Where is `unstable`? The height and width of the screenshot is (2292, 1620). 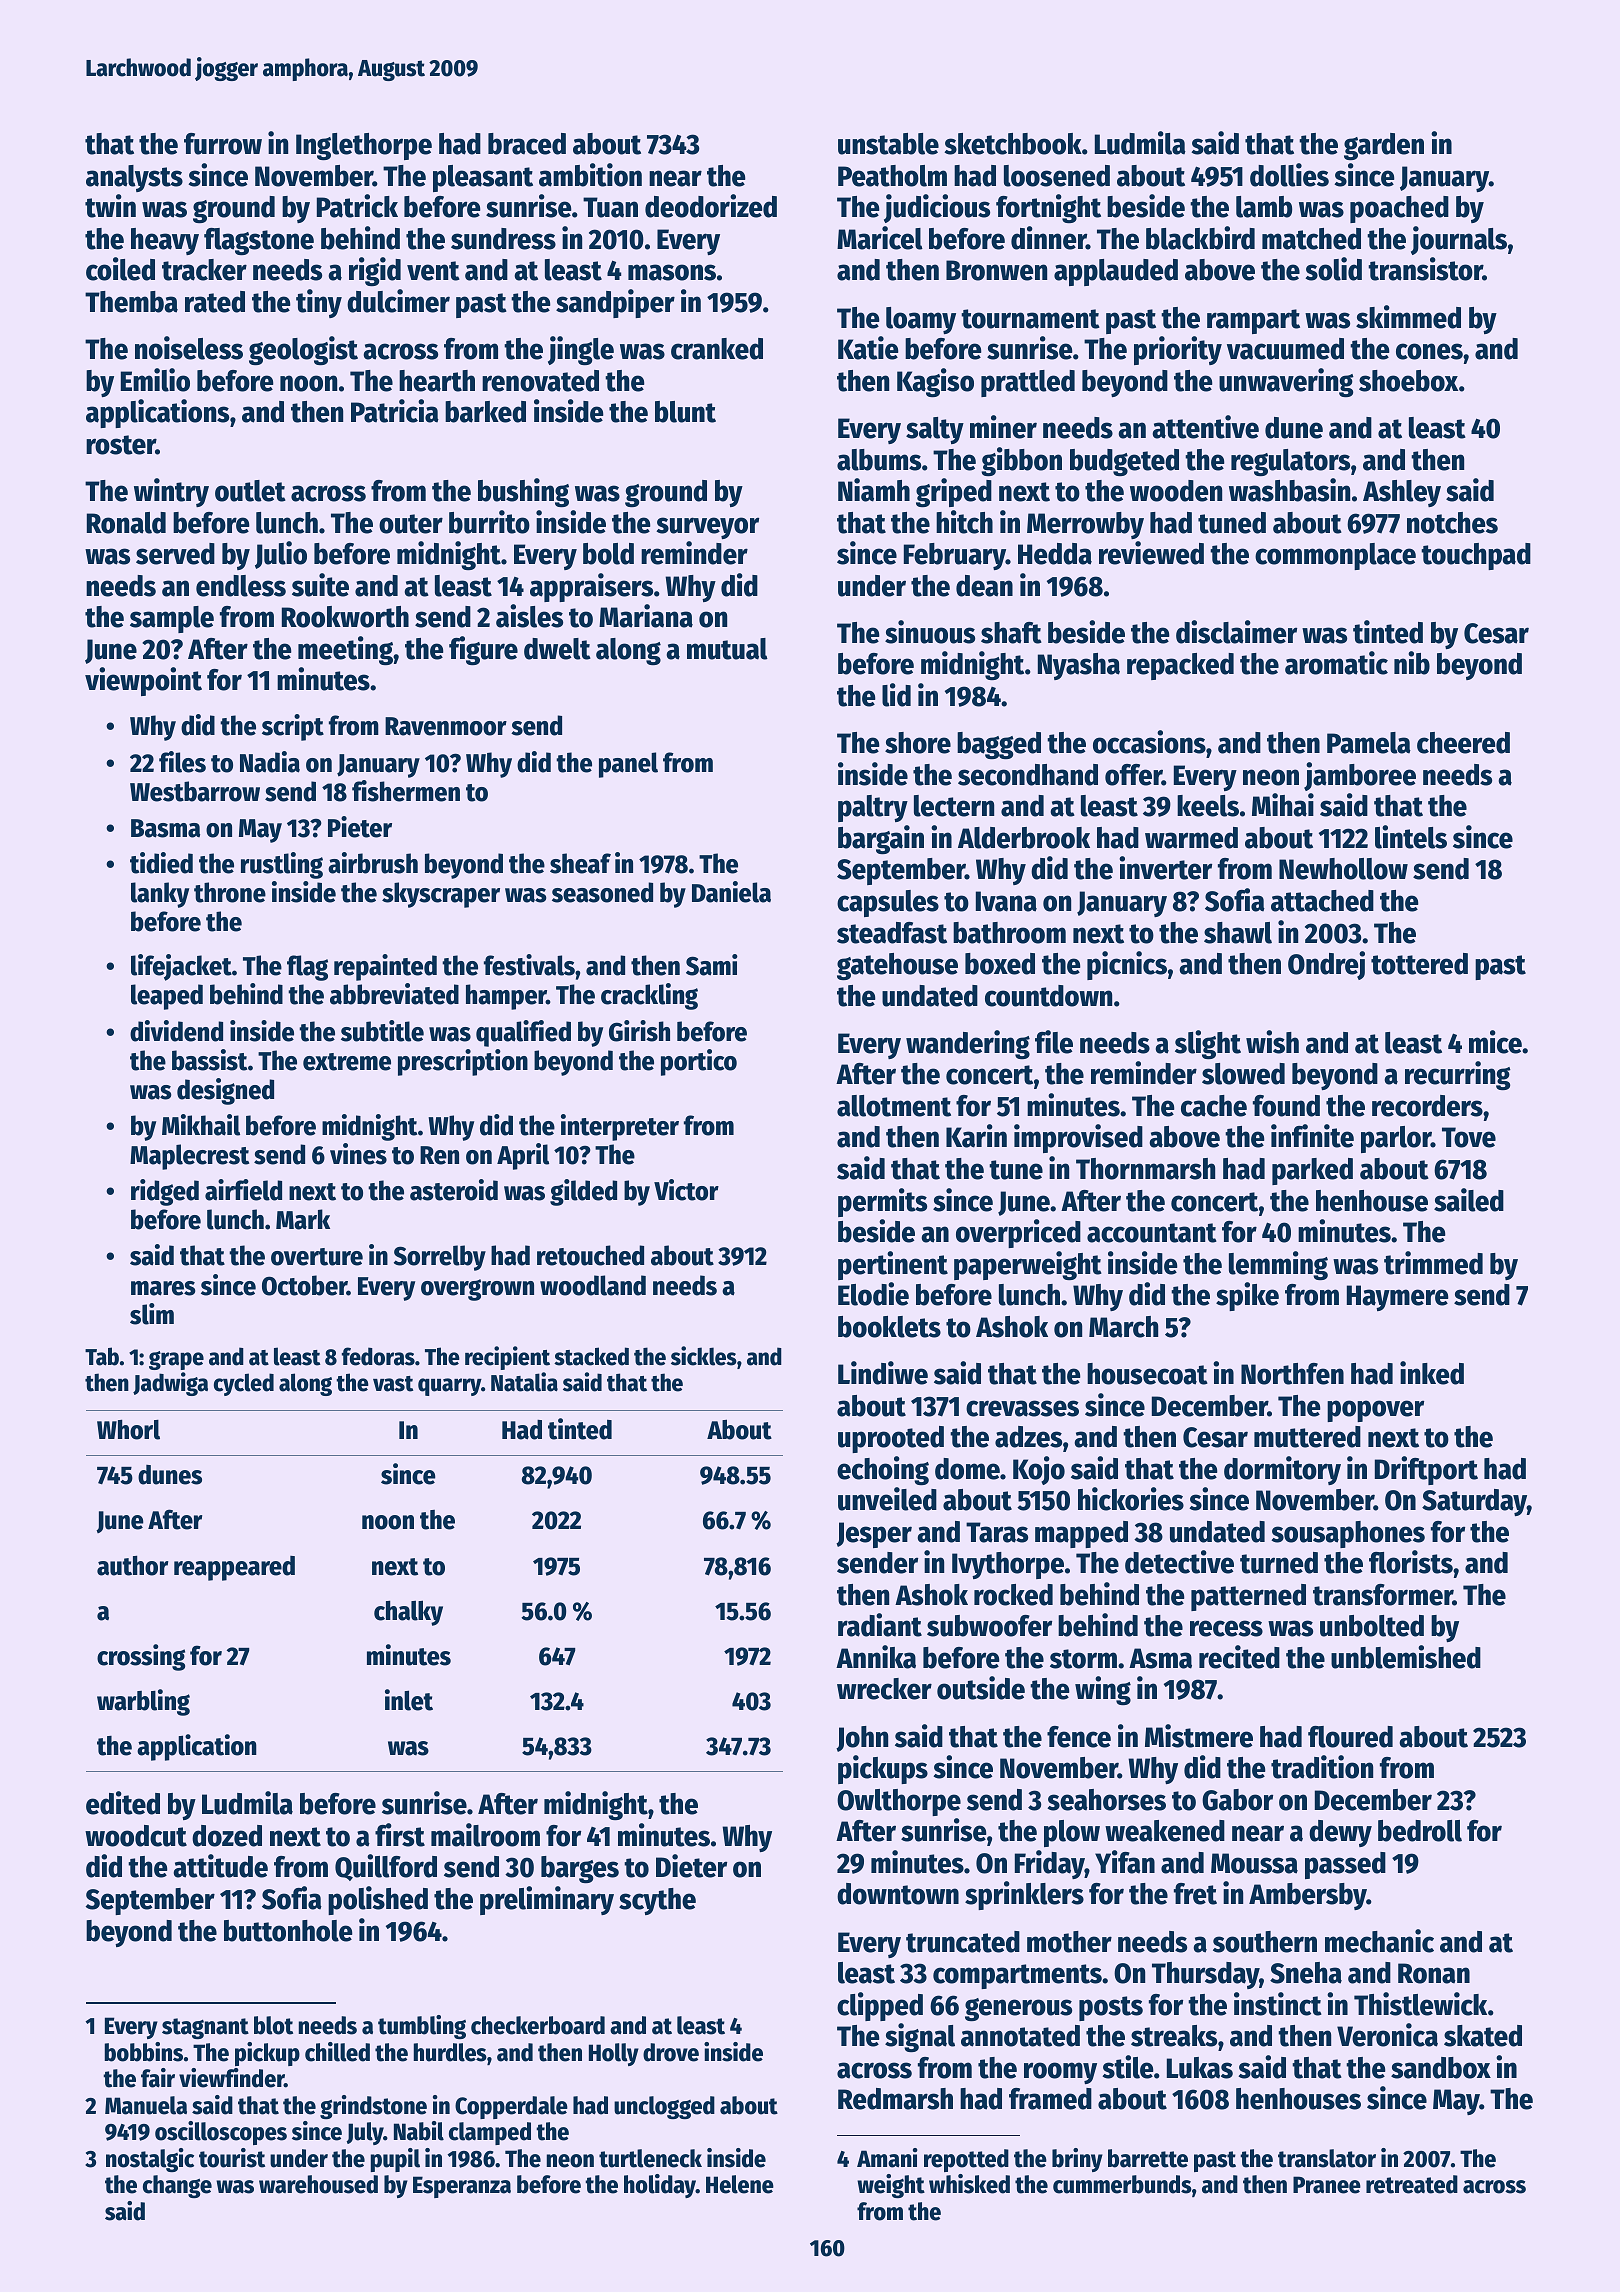 unstable is located at coordinates (888, 144).
